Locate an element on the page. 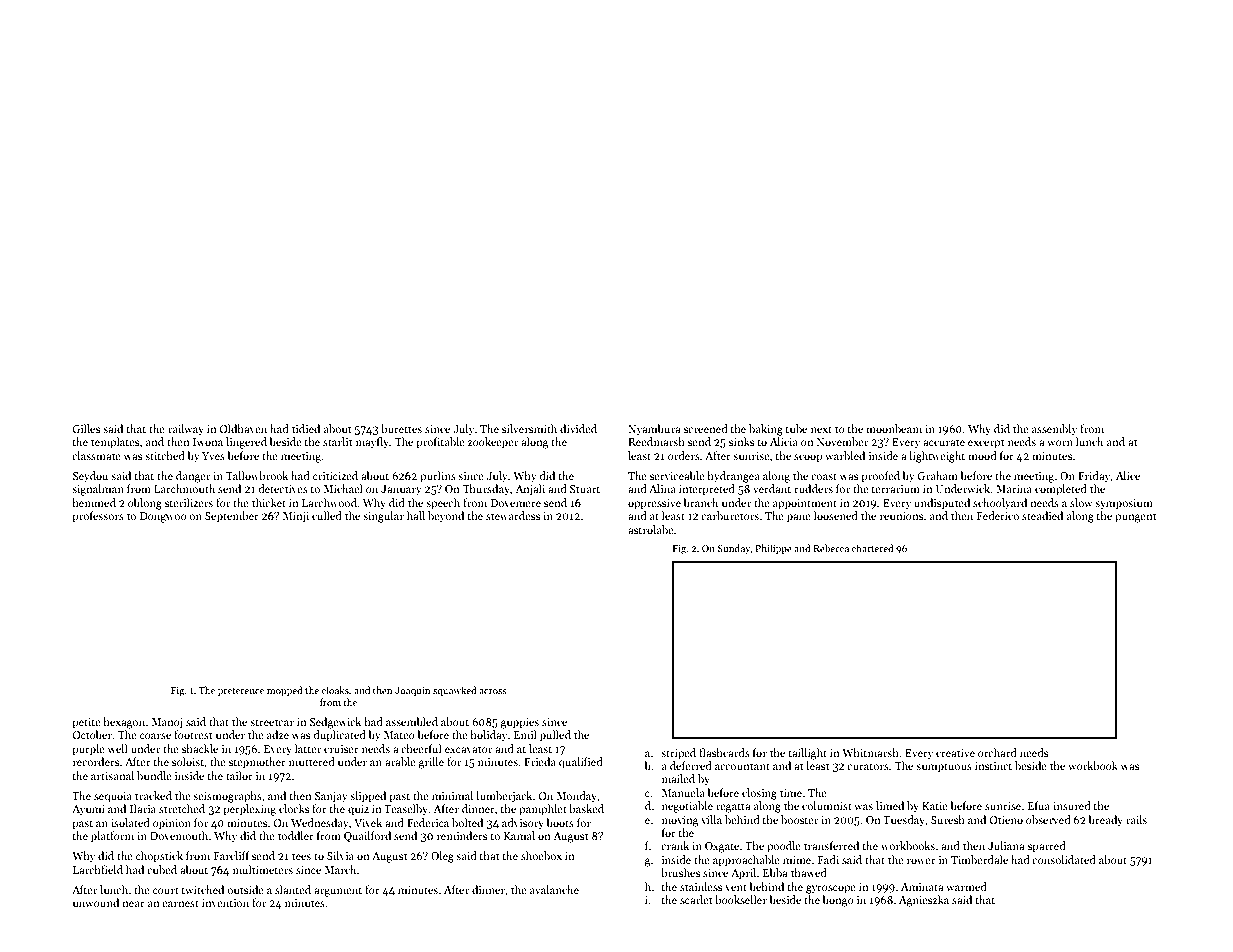 Image resolution: width=1233 pixels, height=952 pixels. creative is located at coordinates (955, 753).
